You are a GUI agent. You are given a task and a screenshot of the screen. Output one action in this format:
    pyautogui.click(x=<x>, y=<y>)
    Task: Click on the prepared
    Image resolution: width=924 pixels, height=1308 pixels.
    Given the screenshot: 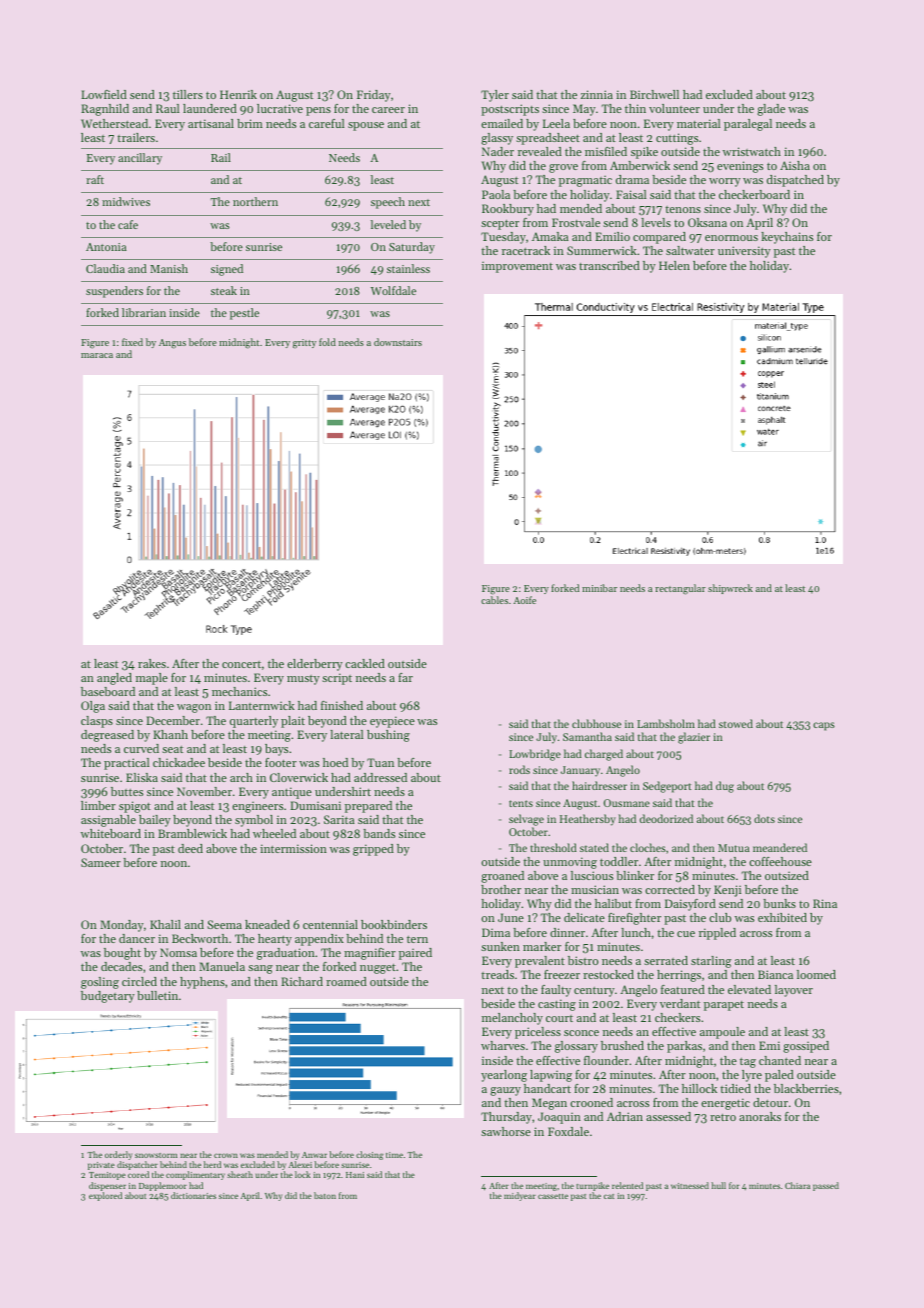 What is the action you would take?
    pyautogui.click(x=368, y=807)
